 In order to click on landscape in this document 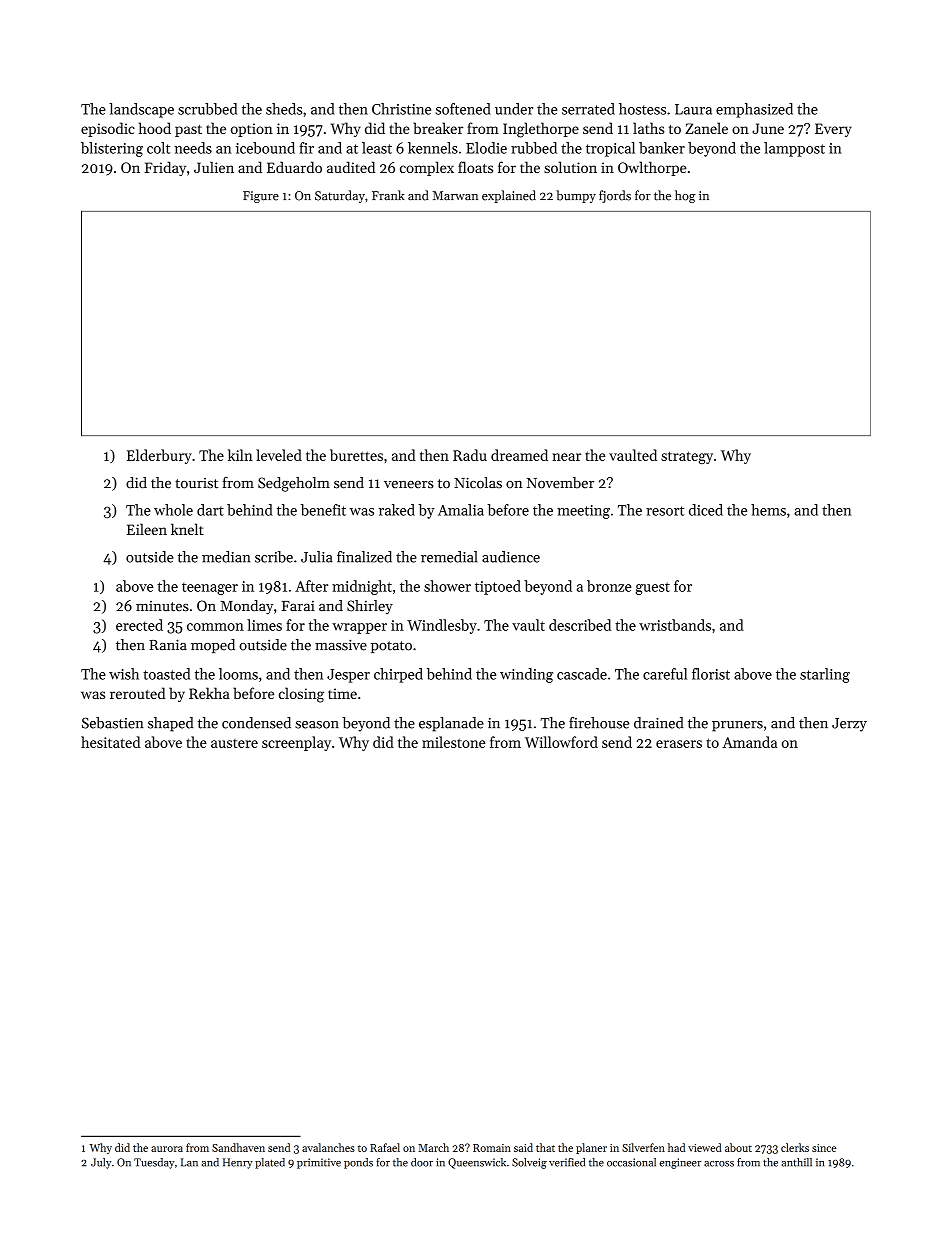, I will do `click(141, 110)`.
